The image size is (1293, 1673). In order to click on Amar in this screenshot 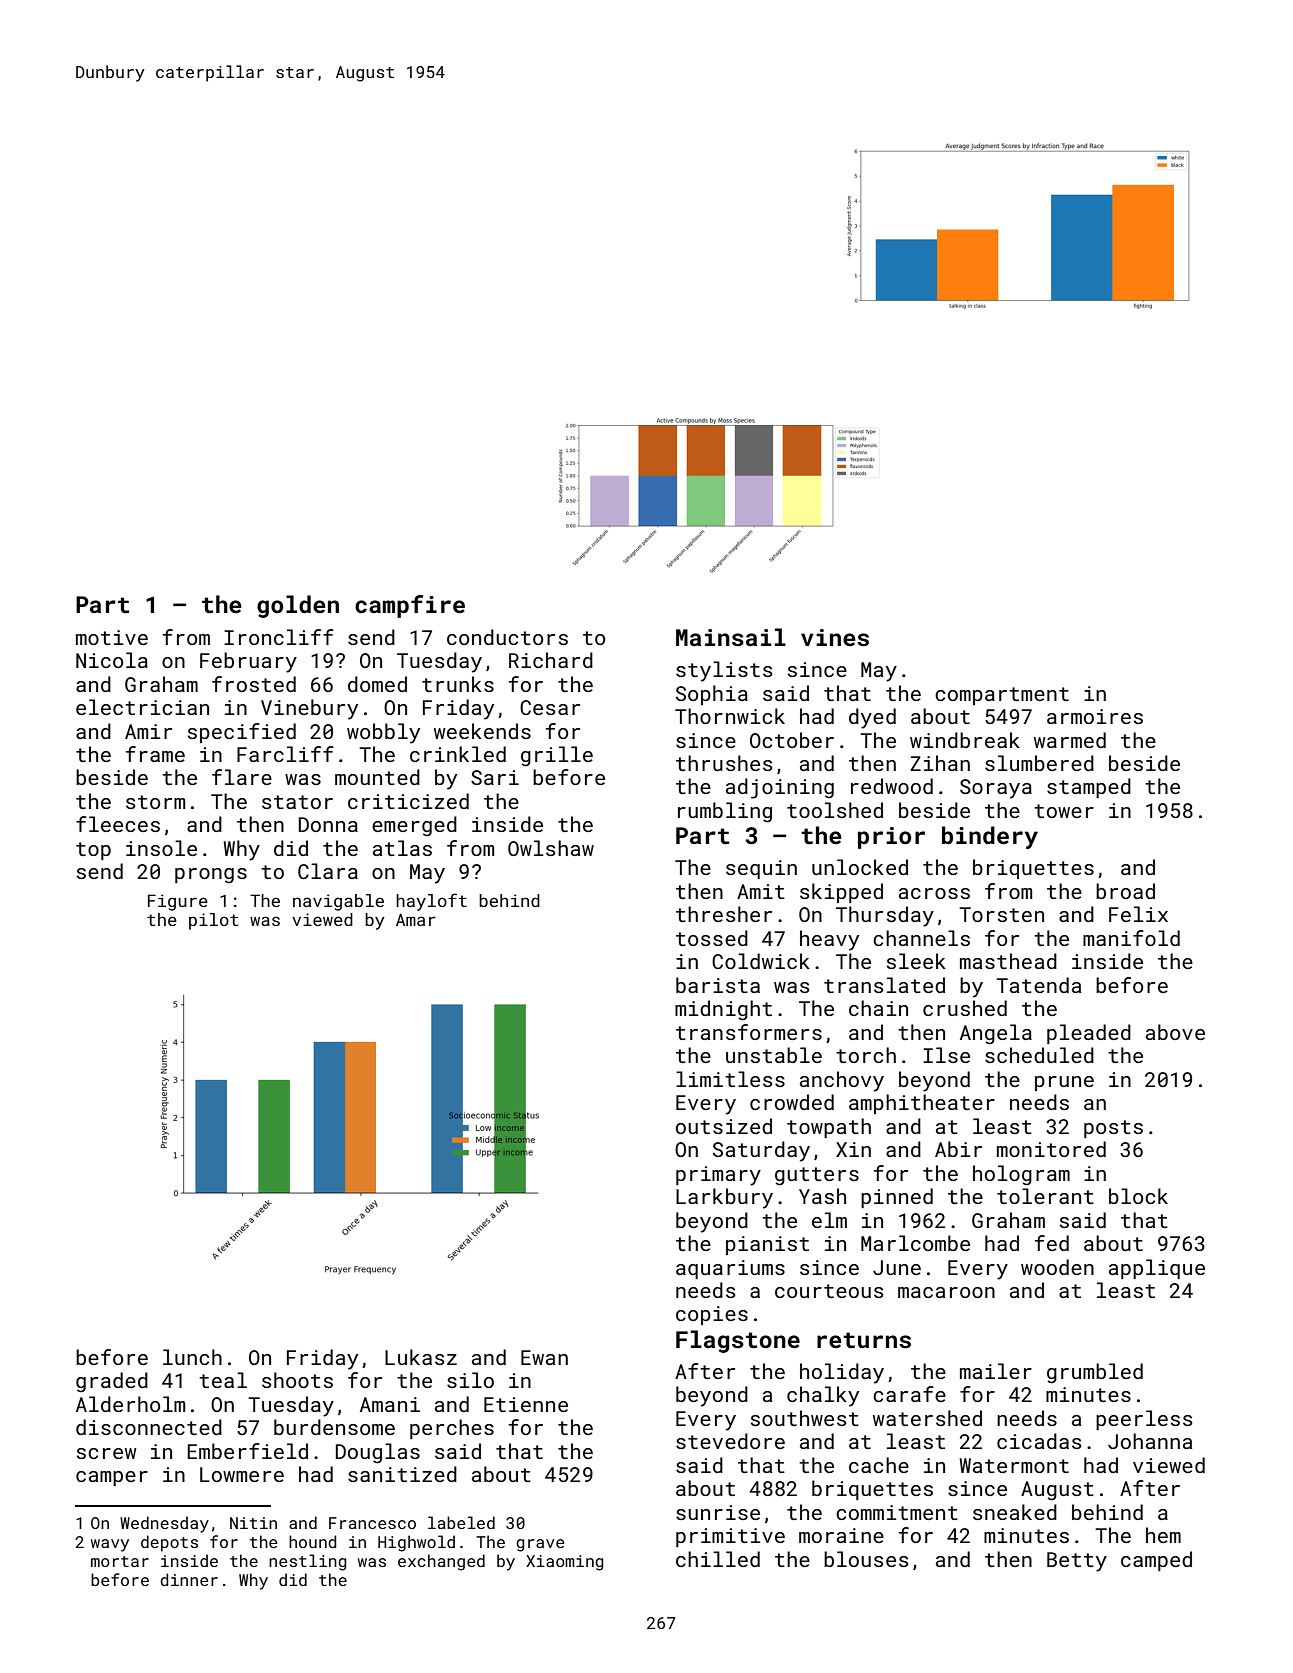, I will do `click(416, 919)`.
